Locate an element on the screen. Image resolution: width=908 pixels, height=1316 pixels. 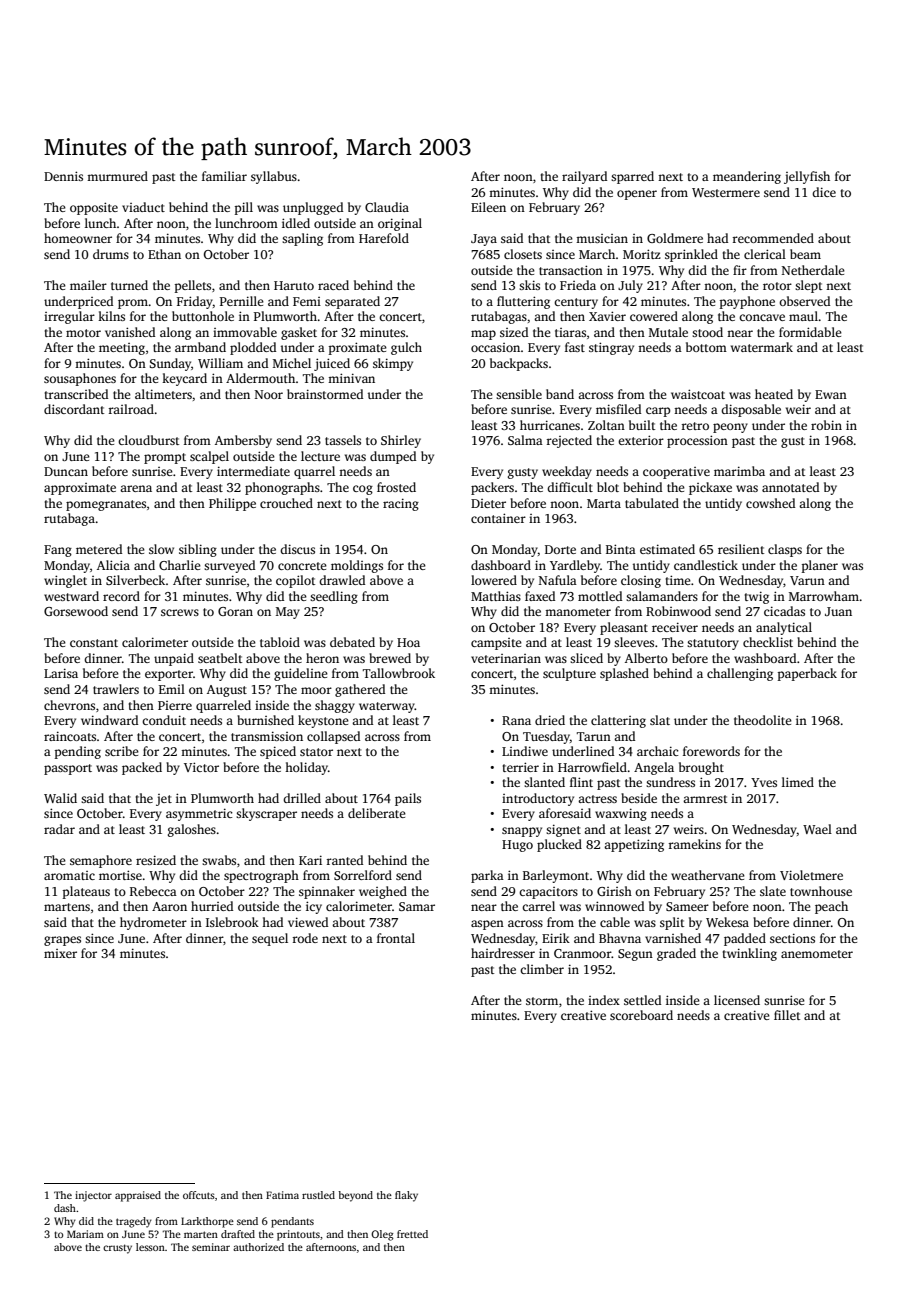
unplugged is located at coordinates (313, 208).
